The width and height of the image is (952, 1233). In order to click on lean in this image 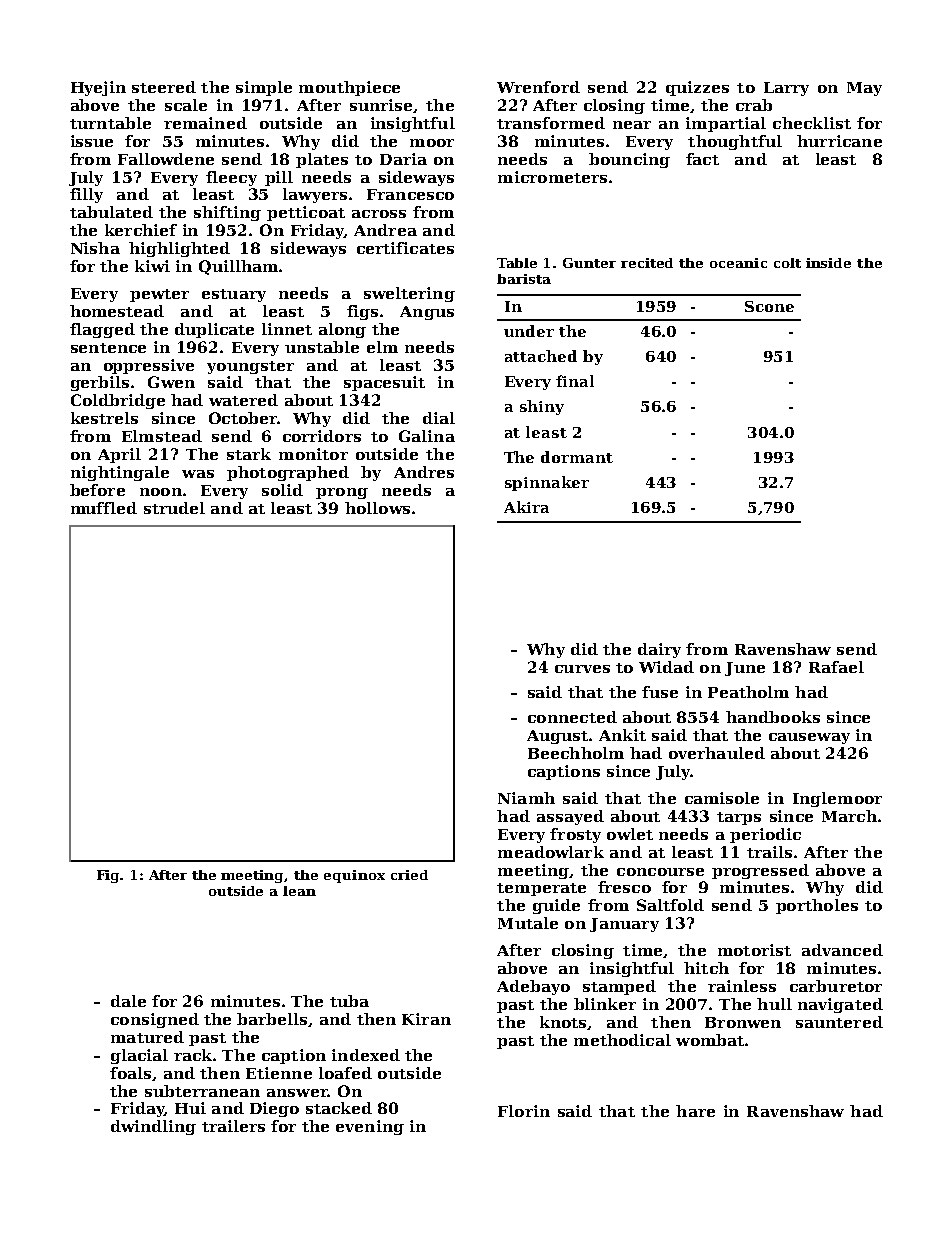, I will do `click(299, 891)`.
